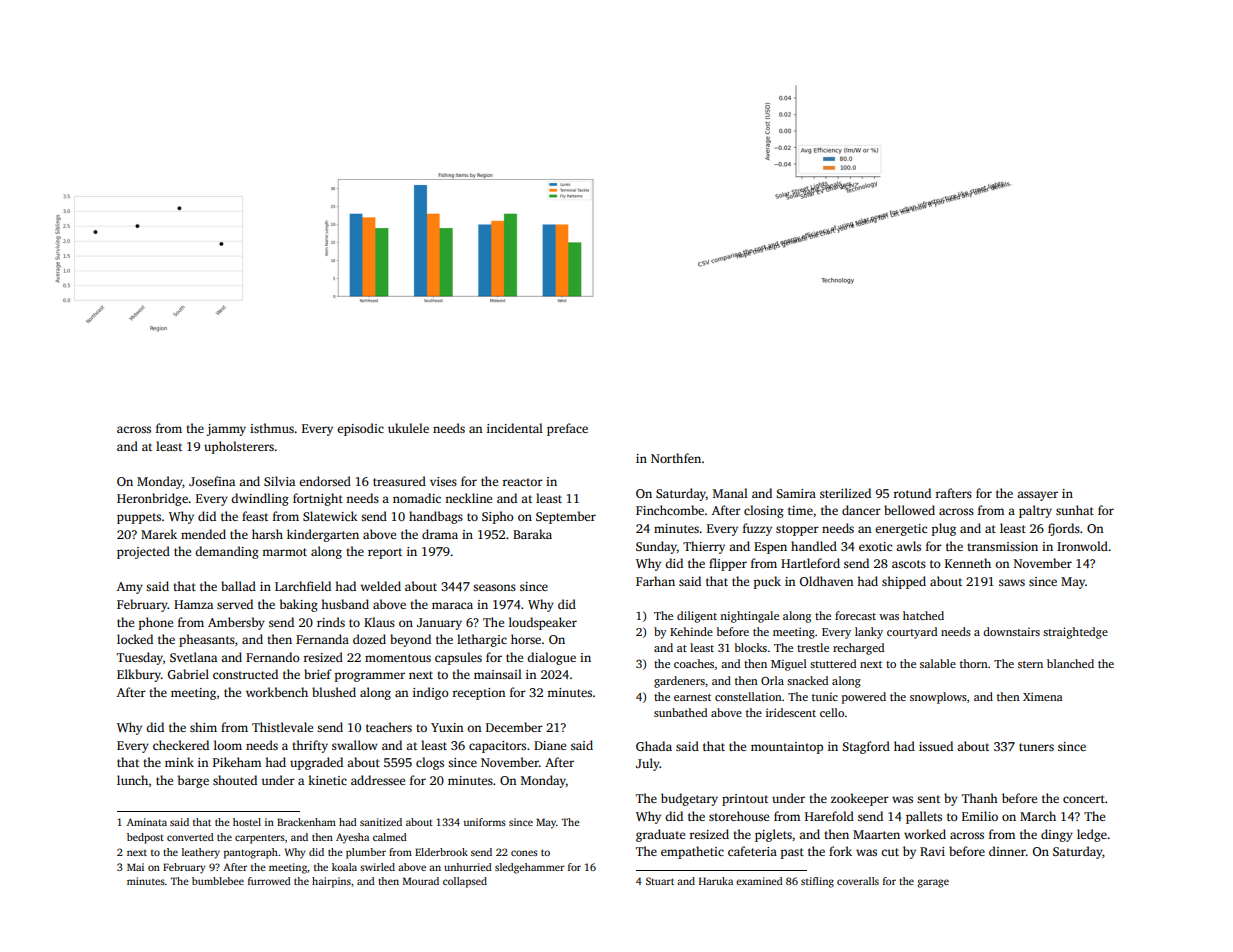 Image resolution: width=1233 pixels, height=952 pixels. I want to click on sunhat, so click(1075, 510).
